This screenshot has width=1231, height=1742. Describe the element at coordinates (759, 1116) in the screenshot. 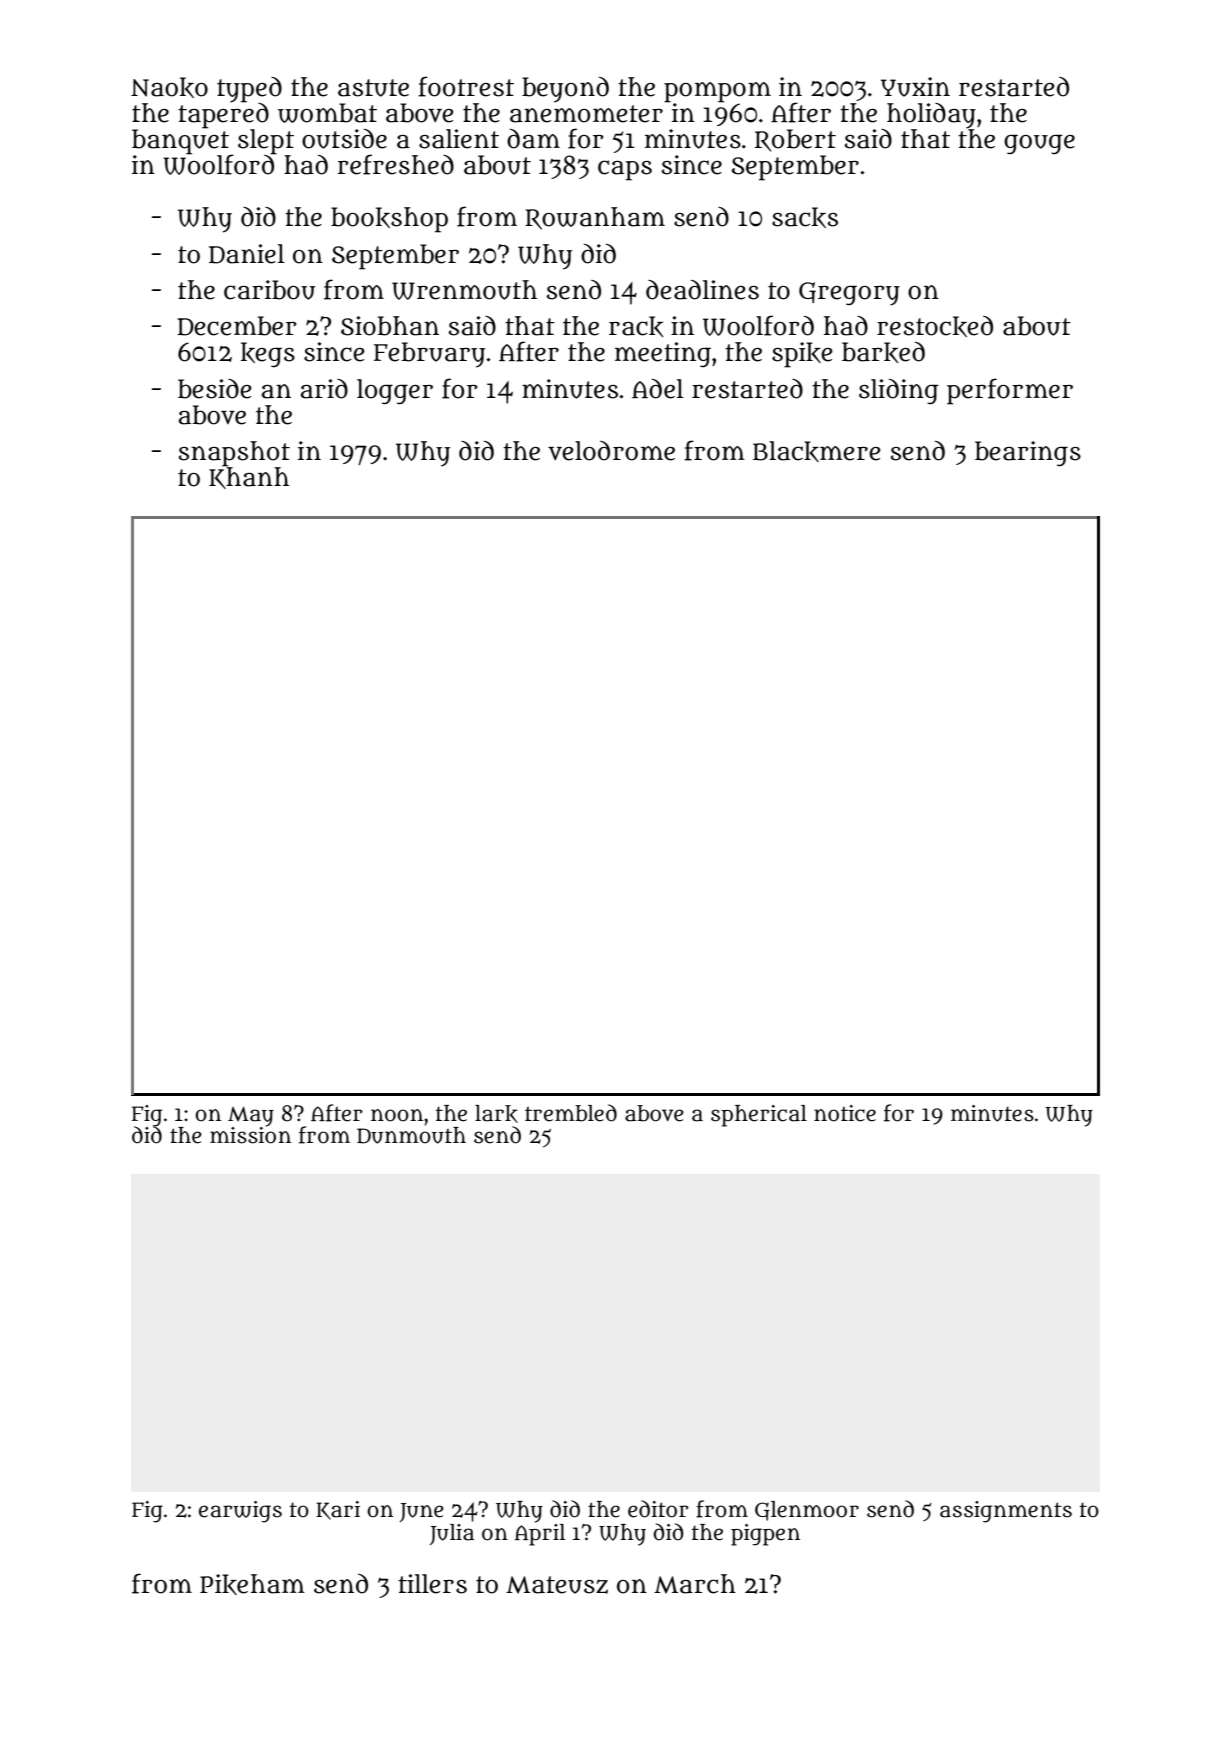

I see `spherical` at that location.
